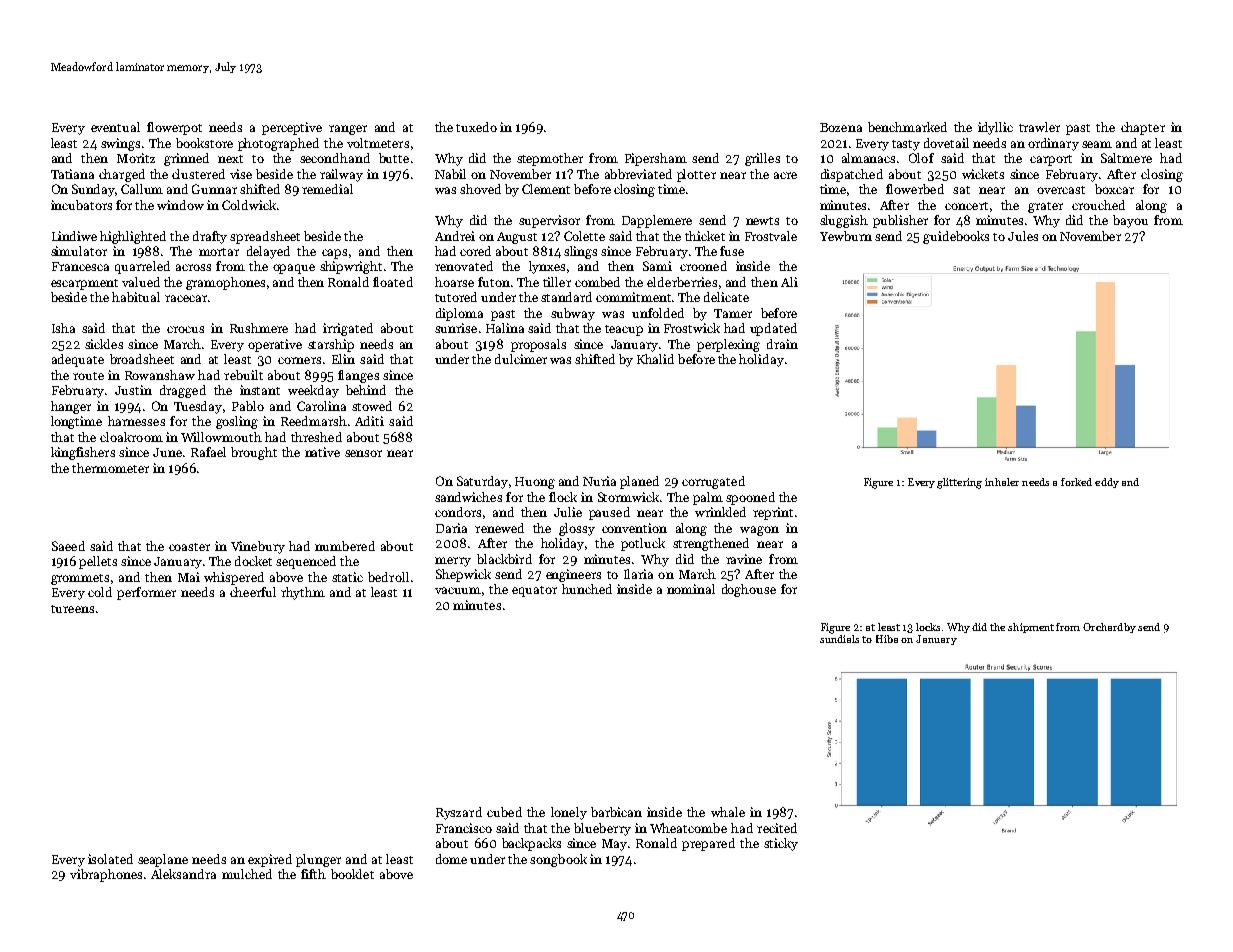  Describe the element at coordinates (887, 639) in the document. I see `Hiba` at that location.
